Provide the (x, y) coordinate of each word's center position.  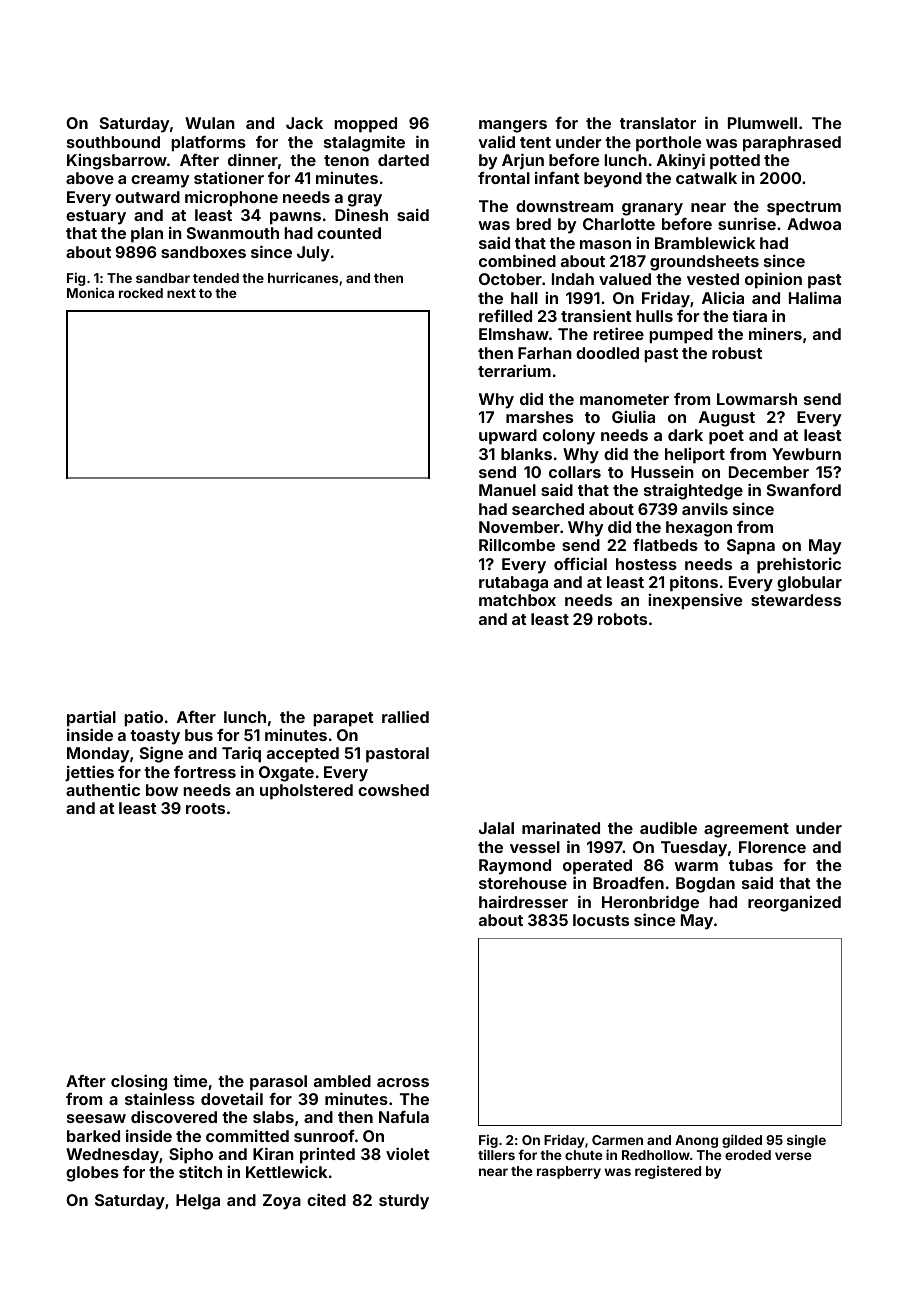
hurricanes (303, 277)
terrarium (514, 370)
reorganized (794, 903)
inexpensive (695, 601)
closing (139, 1082)
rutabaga (513, 584)
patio (143, 718)
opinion (773, 280)
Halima (815, 297)
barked (93, 1136)
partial (91, 718)
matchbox (517, 600)
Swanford (804, 490)
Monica (90, 292)
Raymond (515, 867)
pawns (295, 218)
